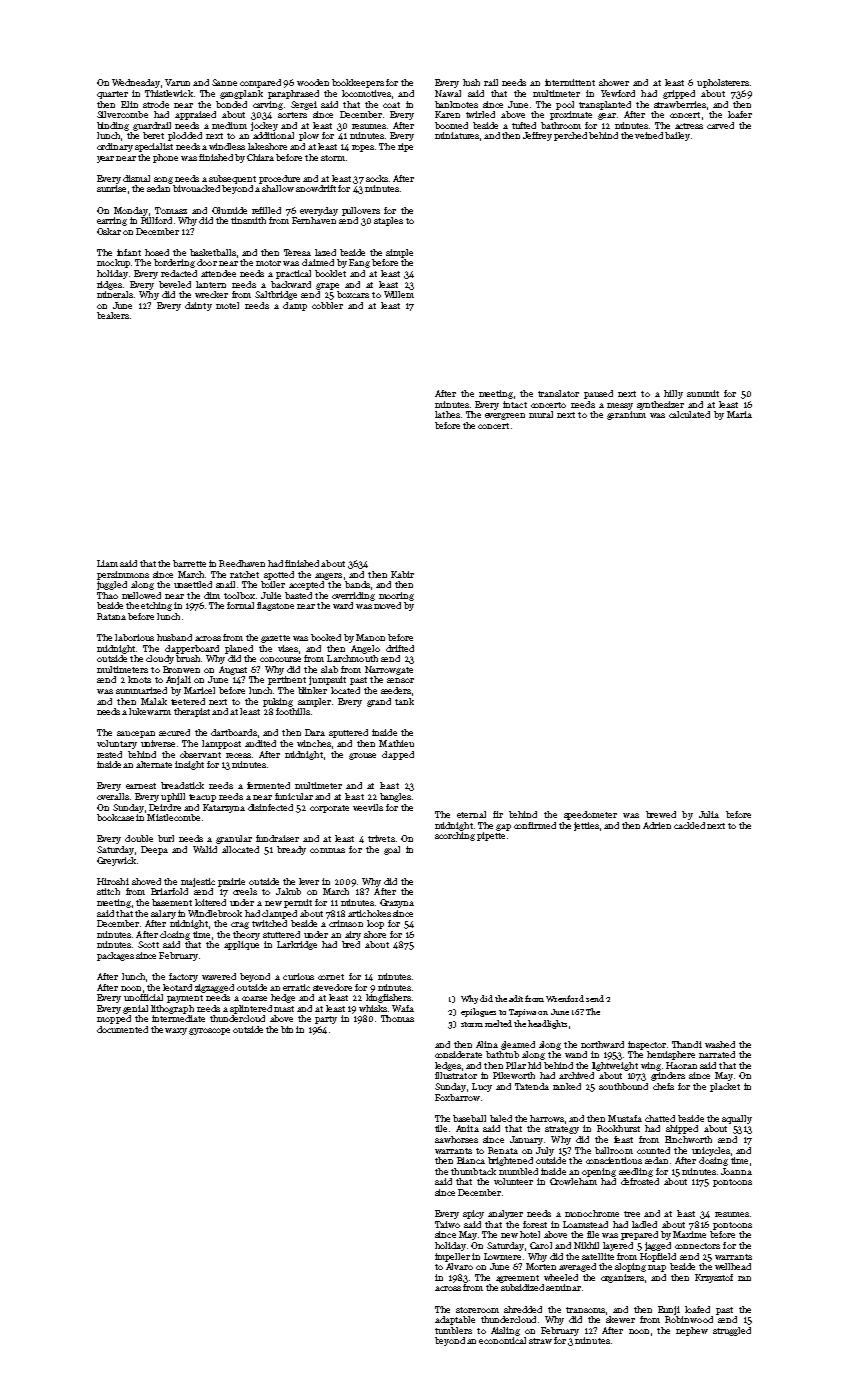  What do you see at coordinates (123, 575) in the screenshot?
I see `persimmons` at bounding box center [123, 575].
